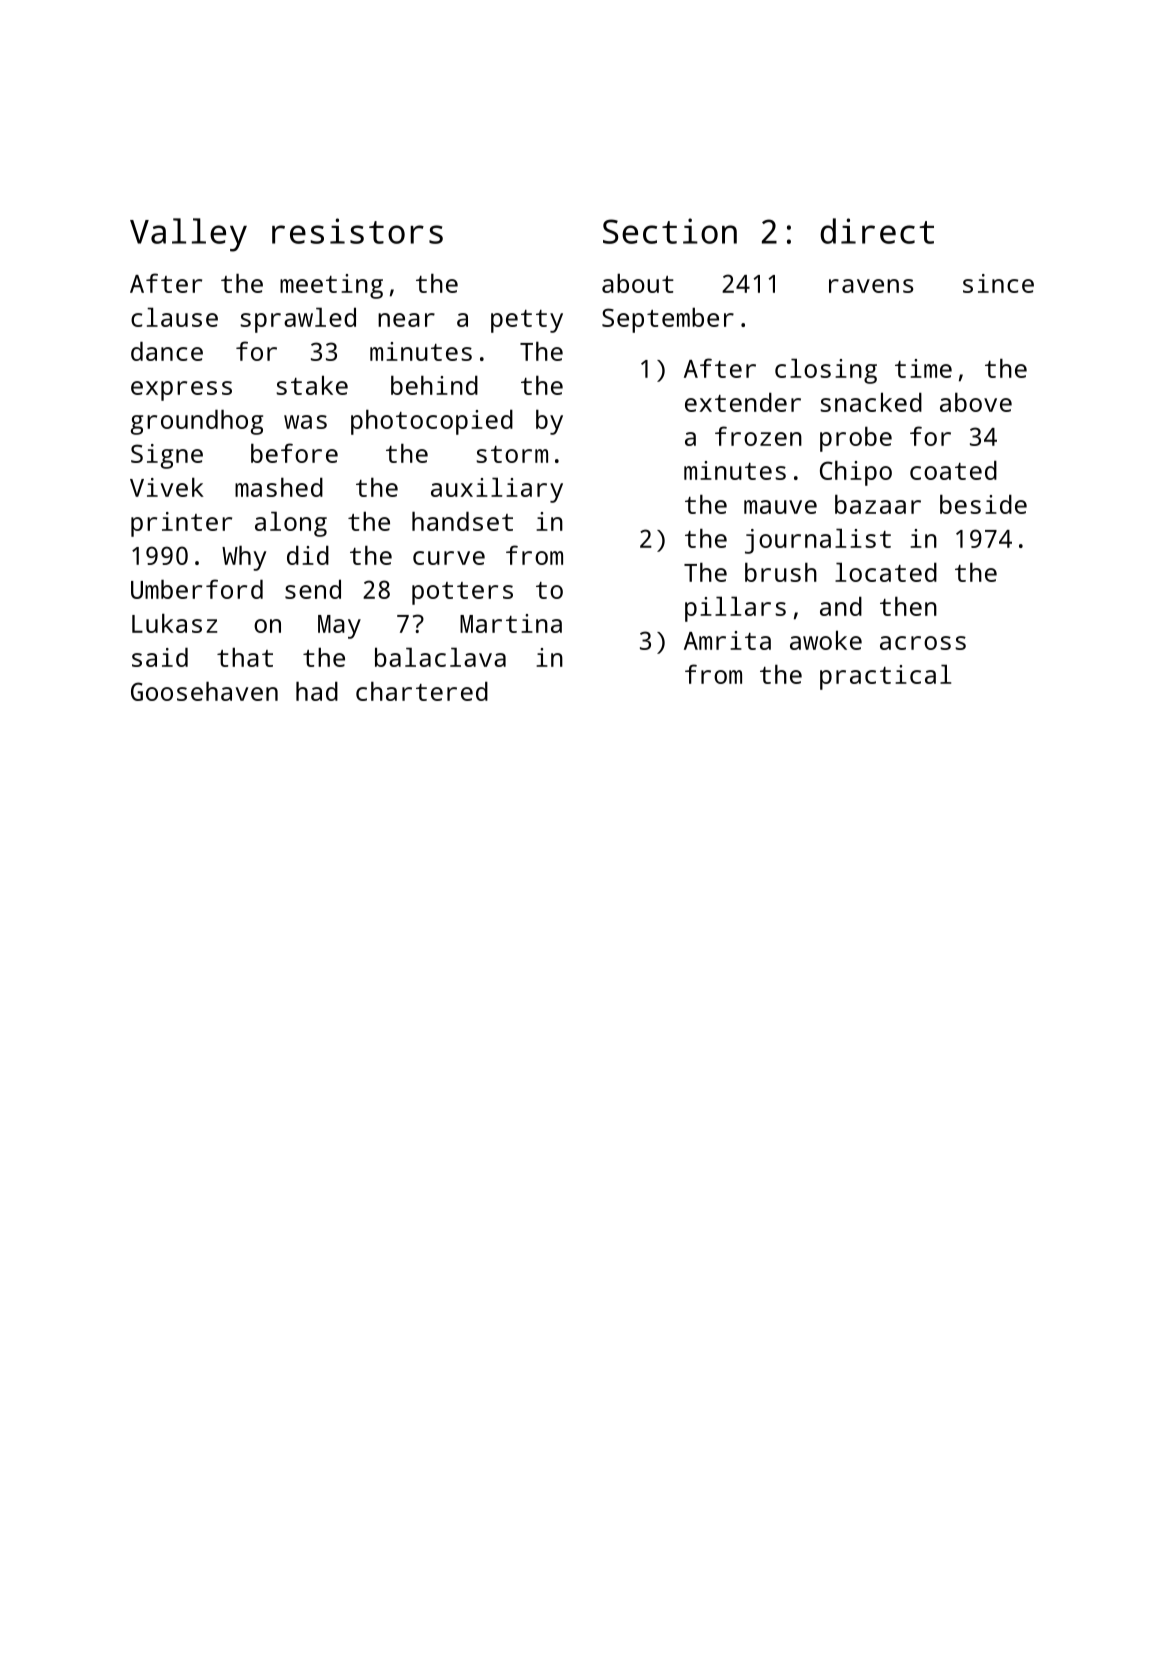  What do you see at coordinates (871, 286) in the screenshot?
I see `ravens` at bounding box center [871, 286].
